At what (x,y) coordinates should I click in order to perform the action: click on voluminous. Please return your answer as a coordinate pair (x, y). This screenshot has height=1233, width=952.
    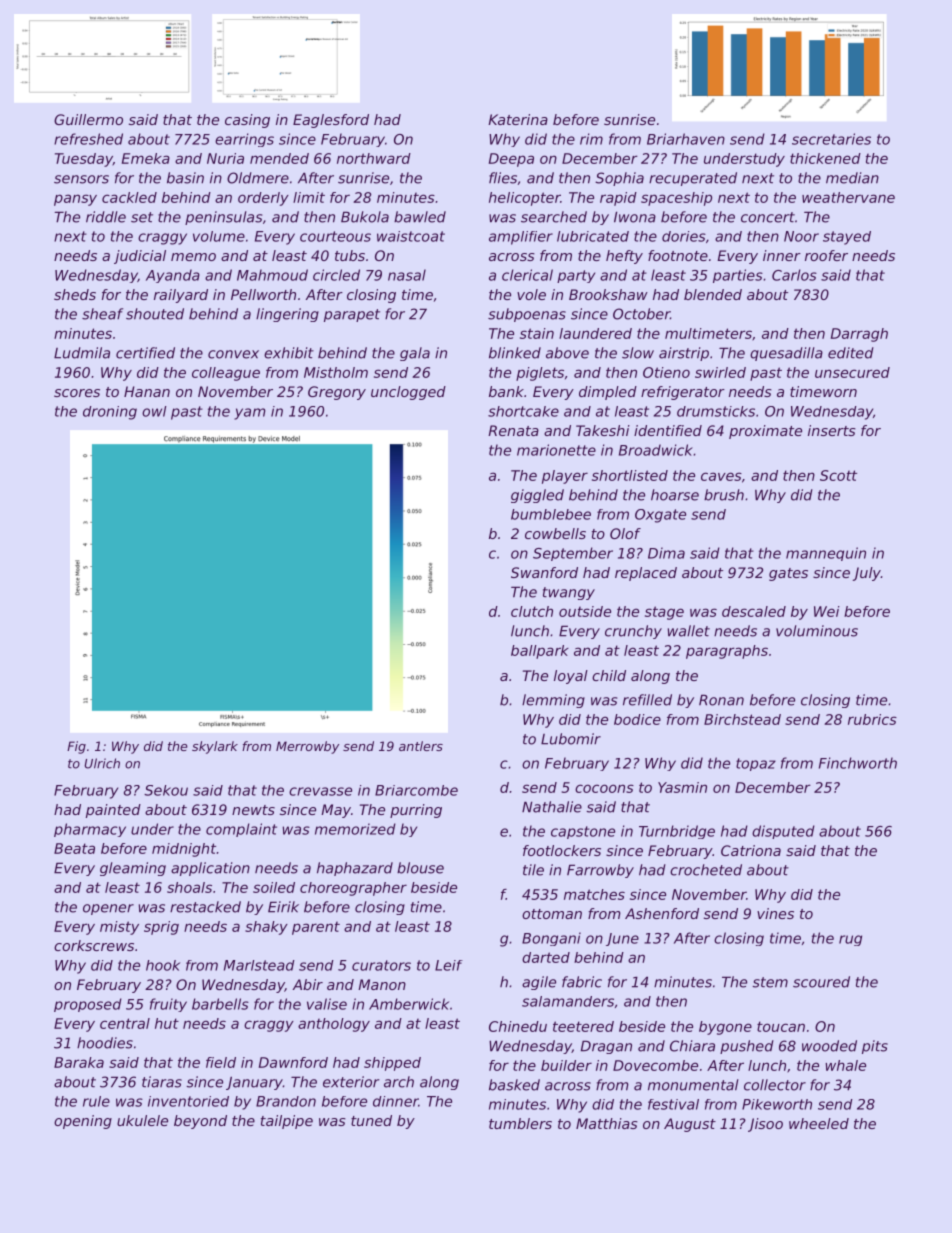
    Looking at the image, I should click on (817, 631).
